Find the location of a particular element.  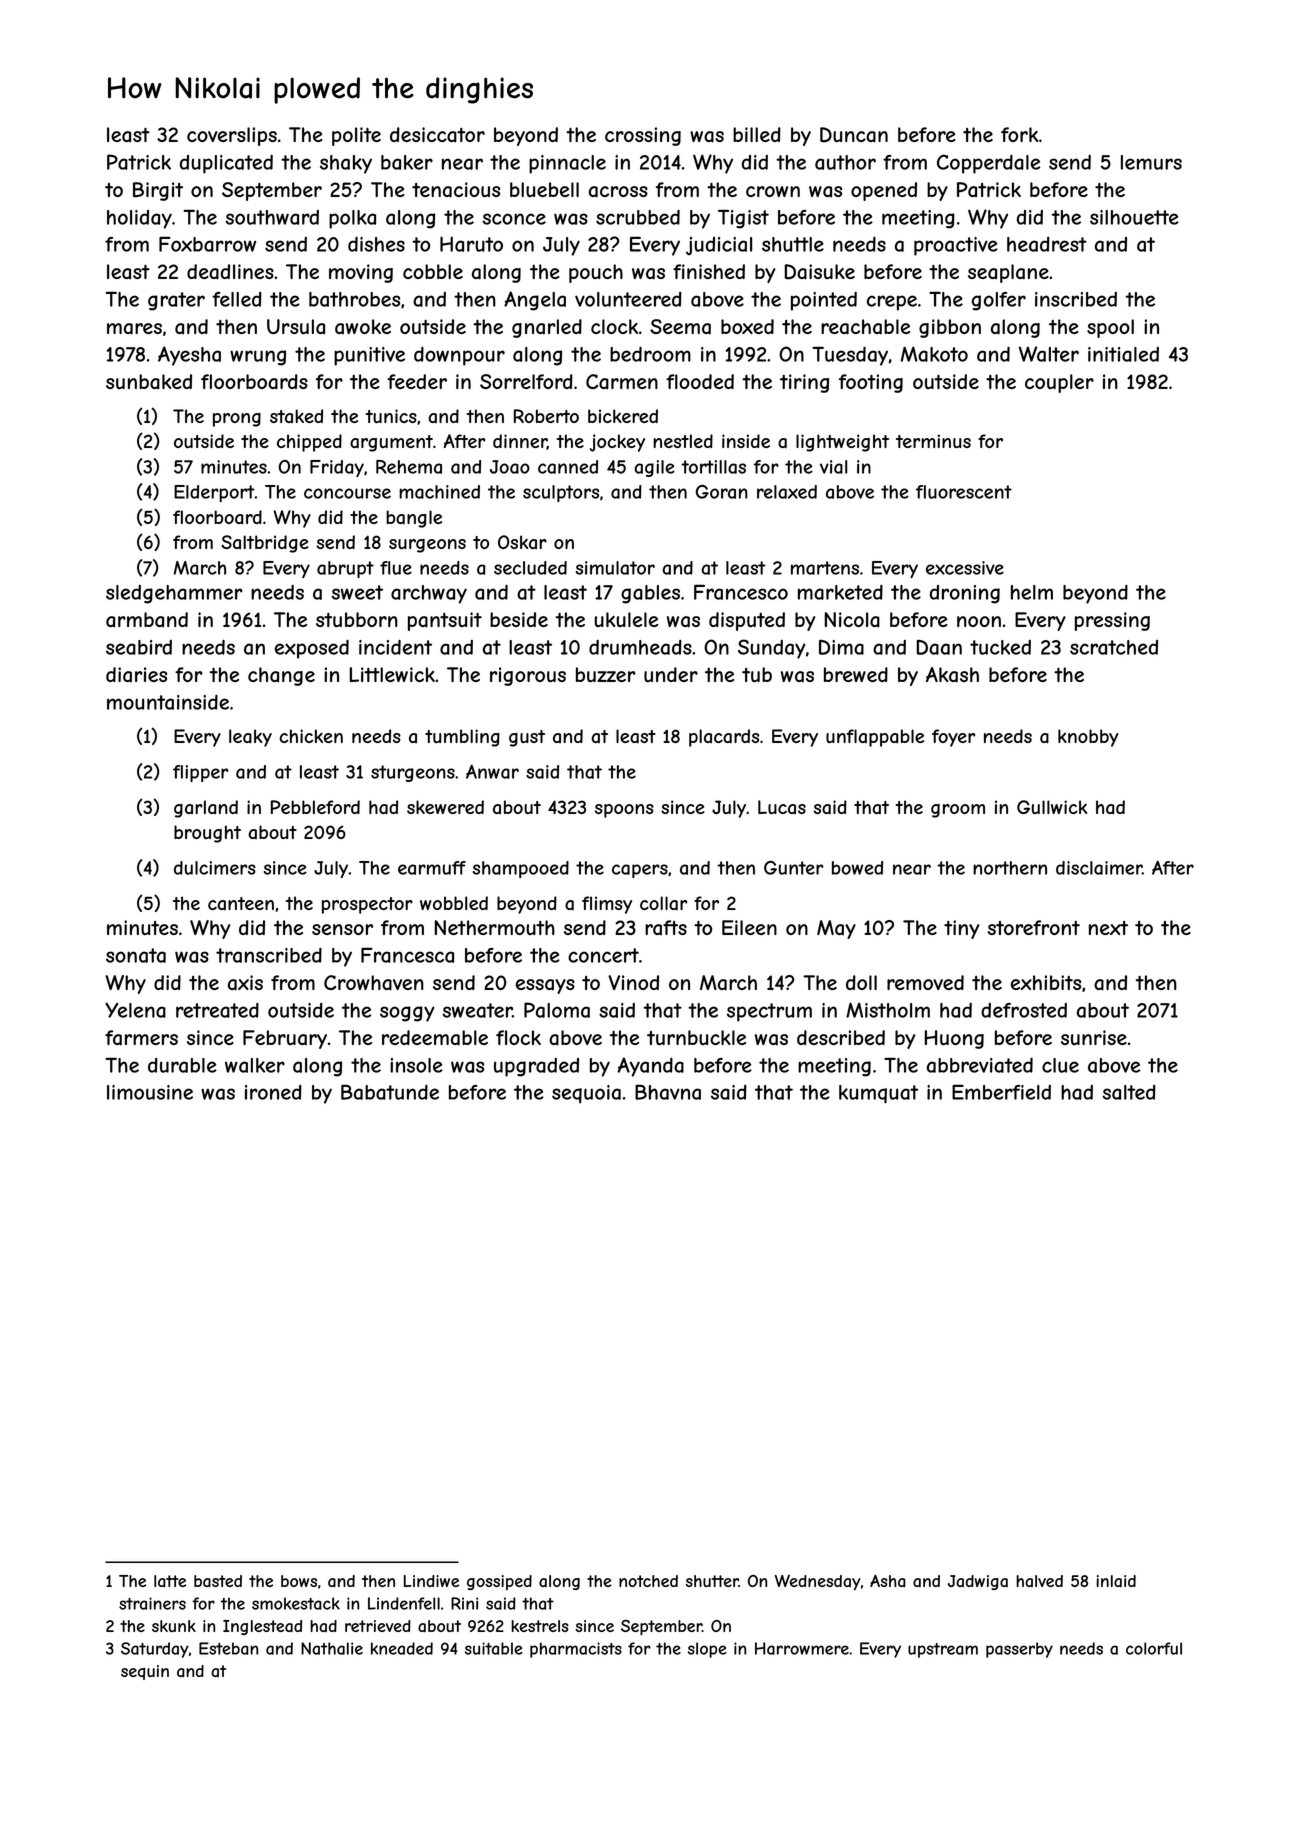

ironed is located at coordinates (273, 1092).
